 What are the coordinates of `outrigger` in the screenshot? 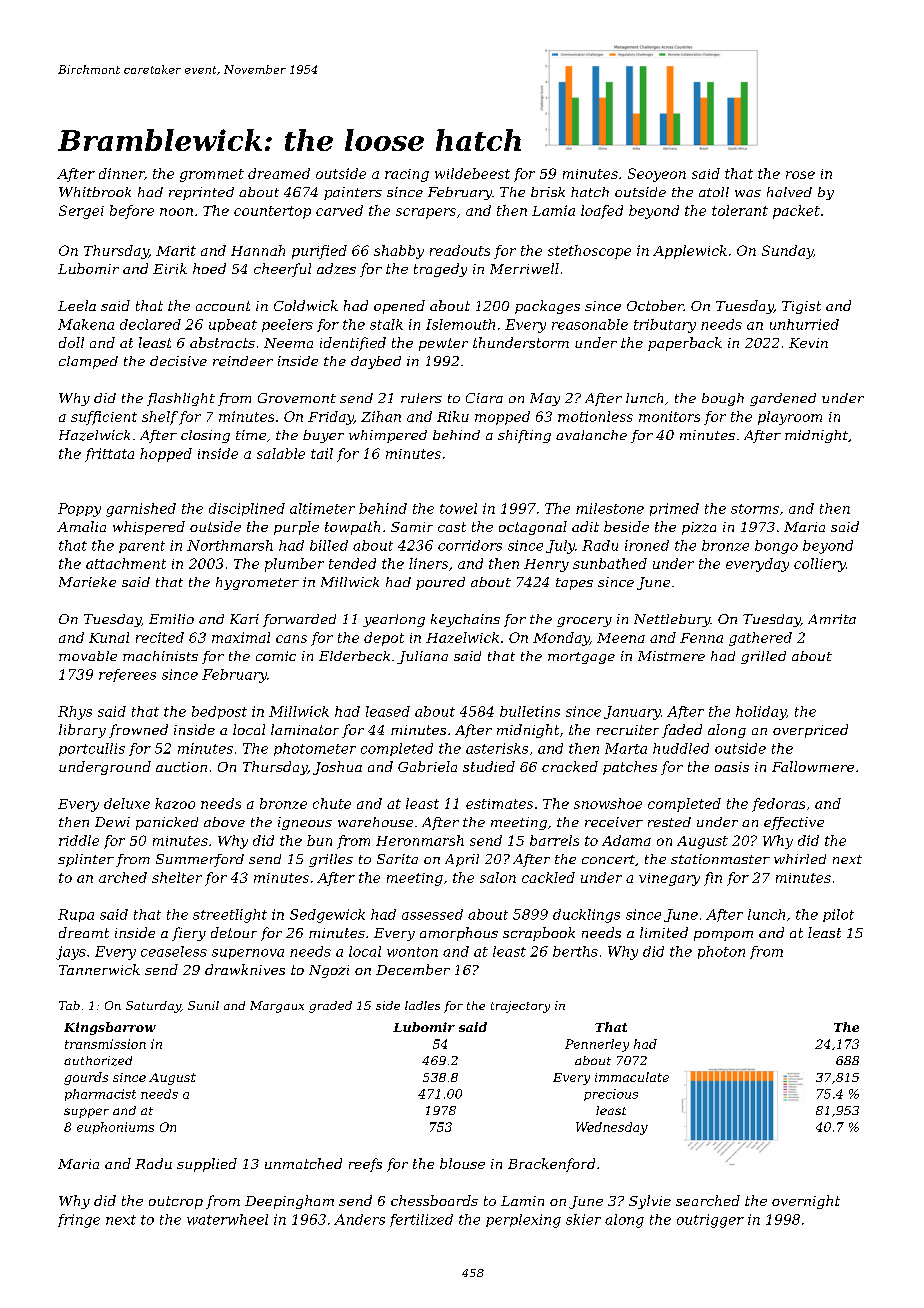 It's located at (710, 1221).
